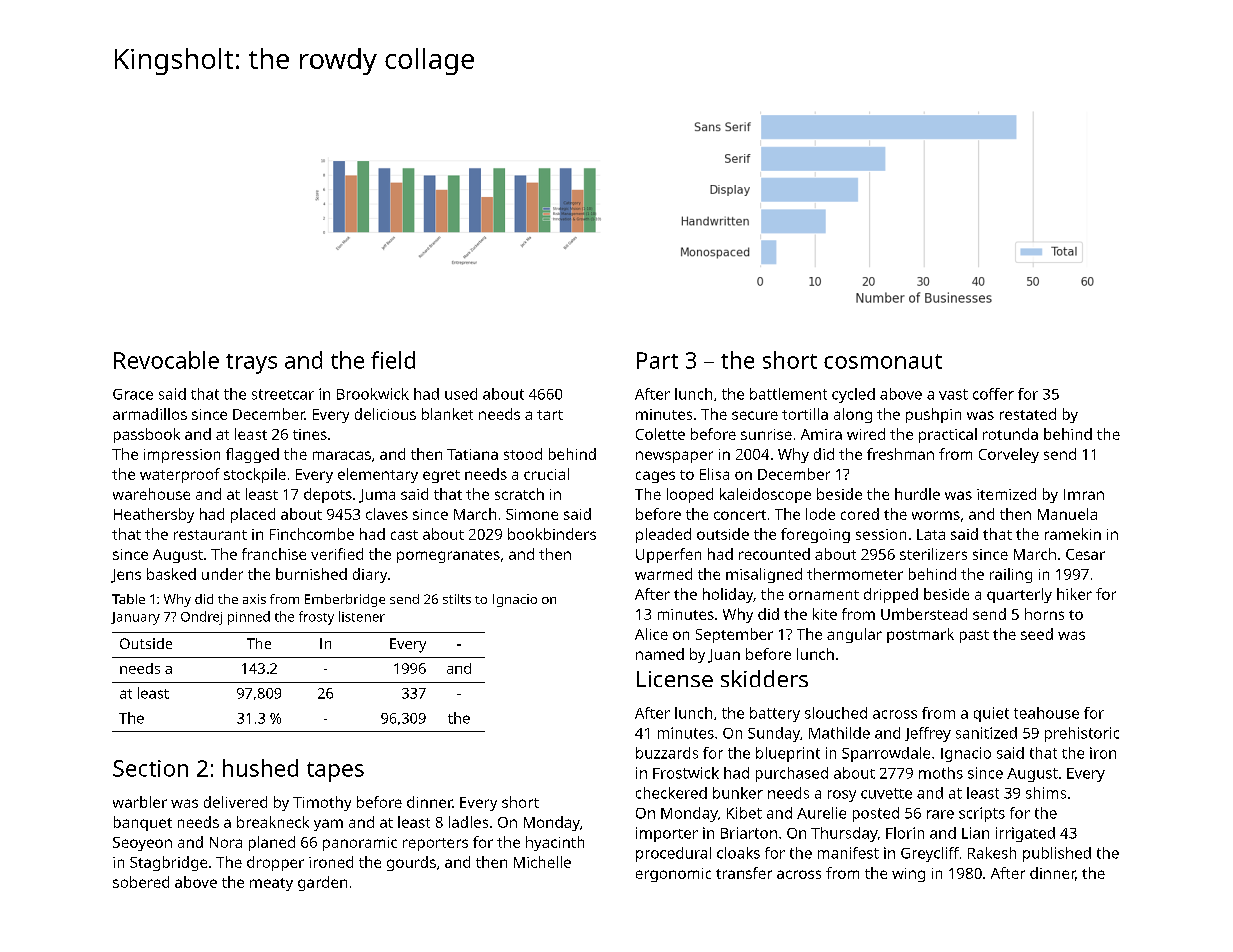 This image has width=1233, height=952. What do you see at coordinates (472, 454) in the image?
I see `Tatiana` at bounding box center [472, 454].
